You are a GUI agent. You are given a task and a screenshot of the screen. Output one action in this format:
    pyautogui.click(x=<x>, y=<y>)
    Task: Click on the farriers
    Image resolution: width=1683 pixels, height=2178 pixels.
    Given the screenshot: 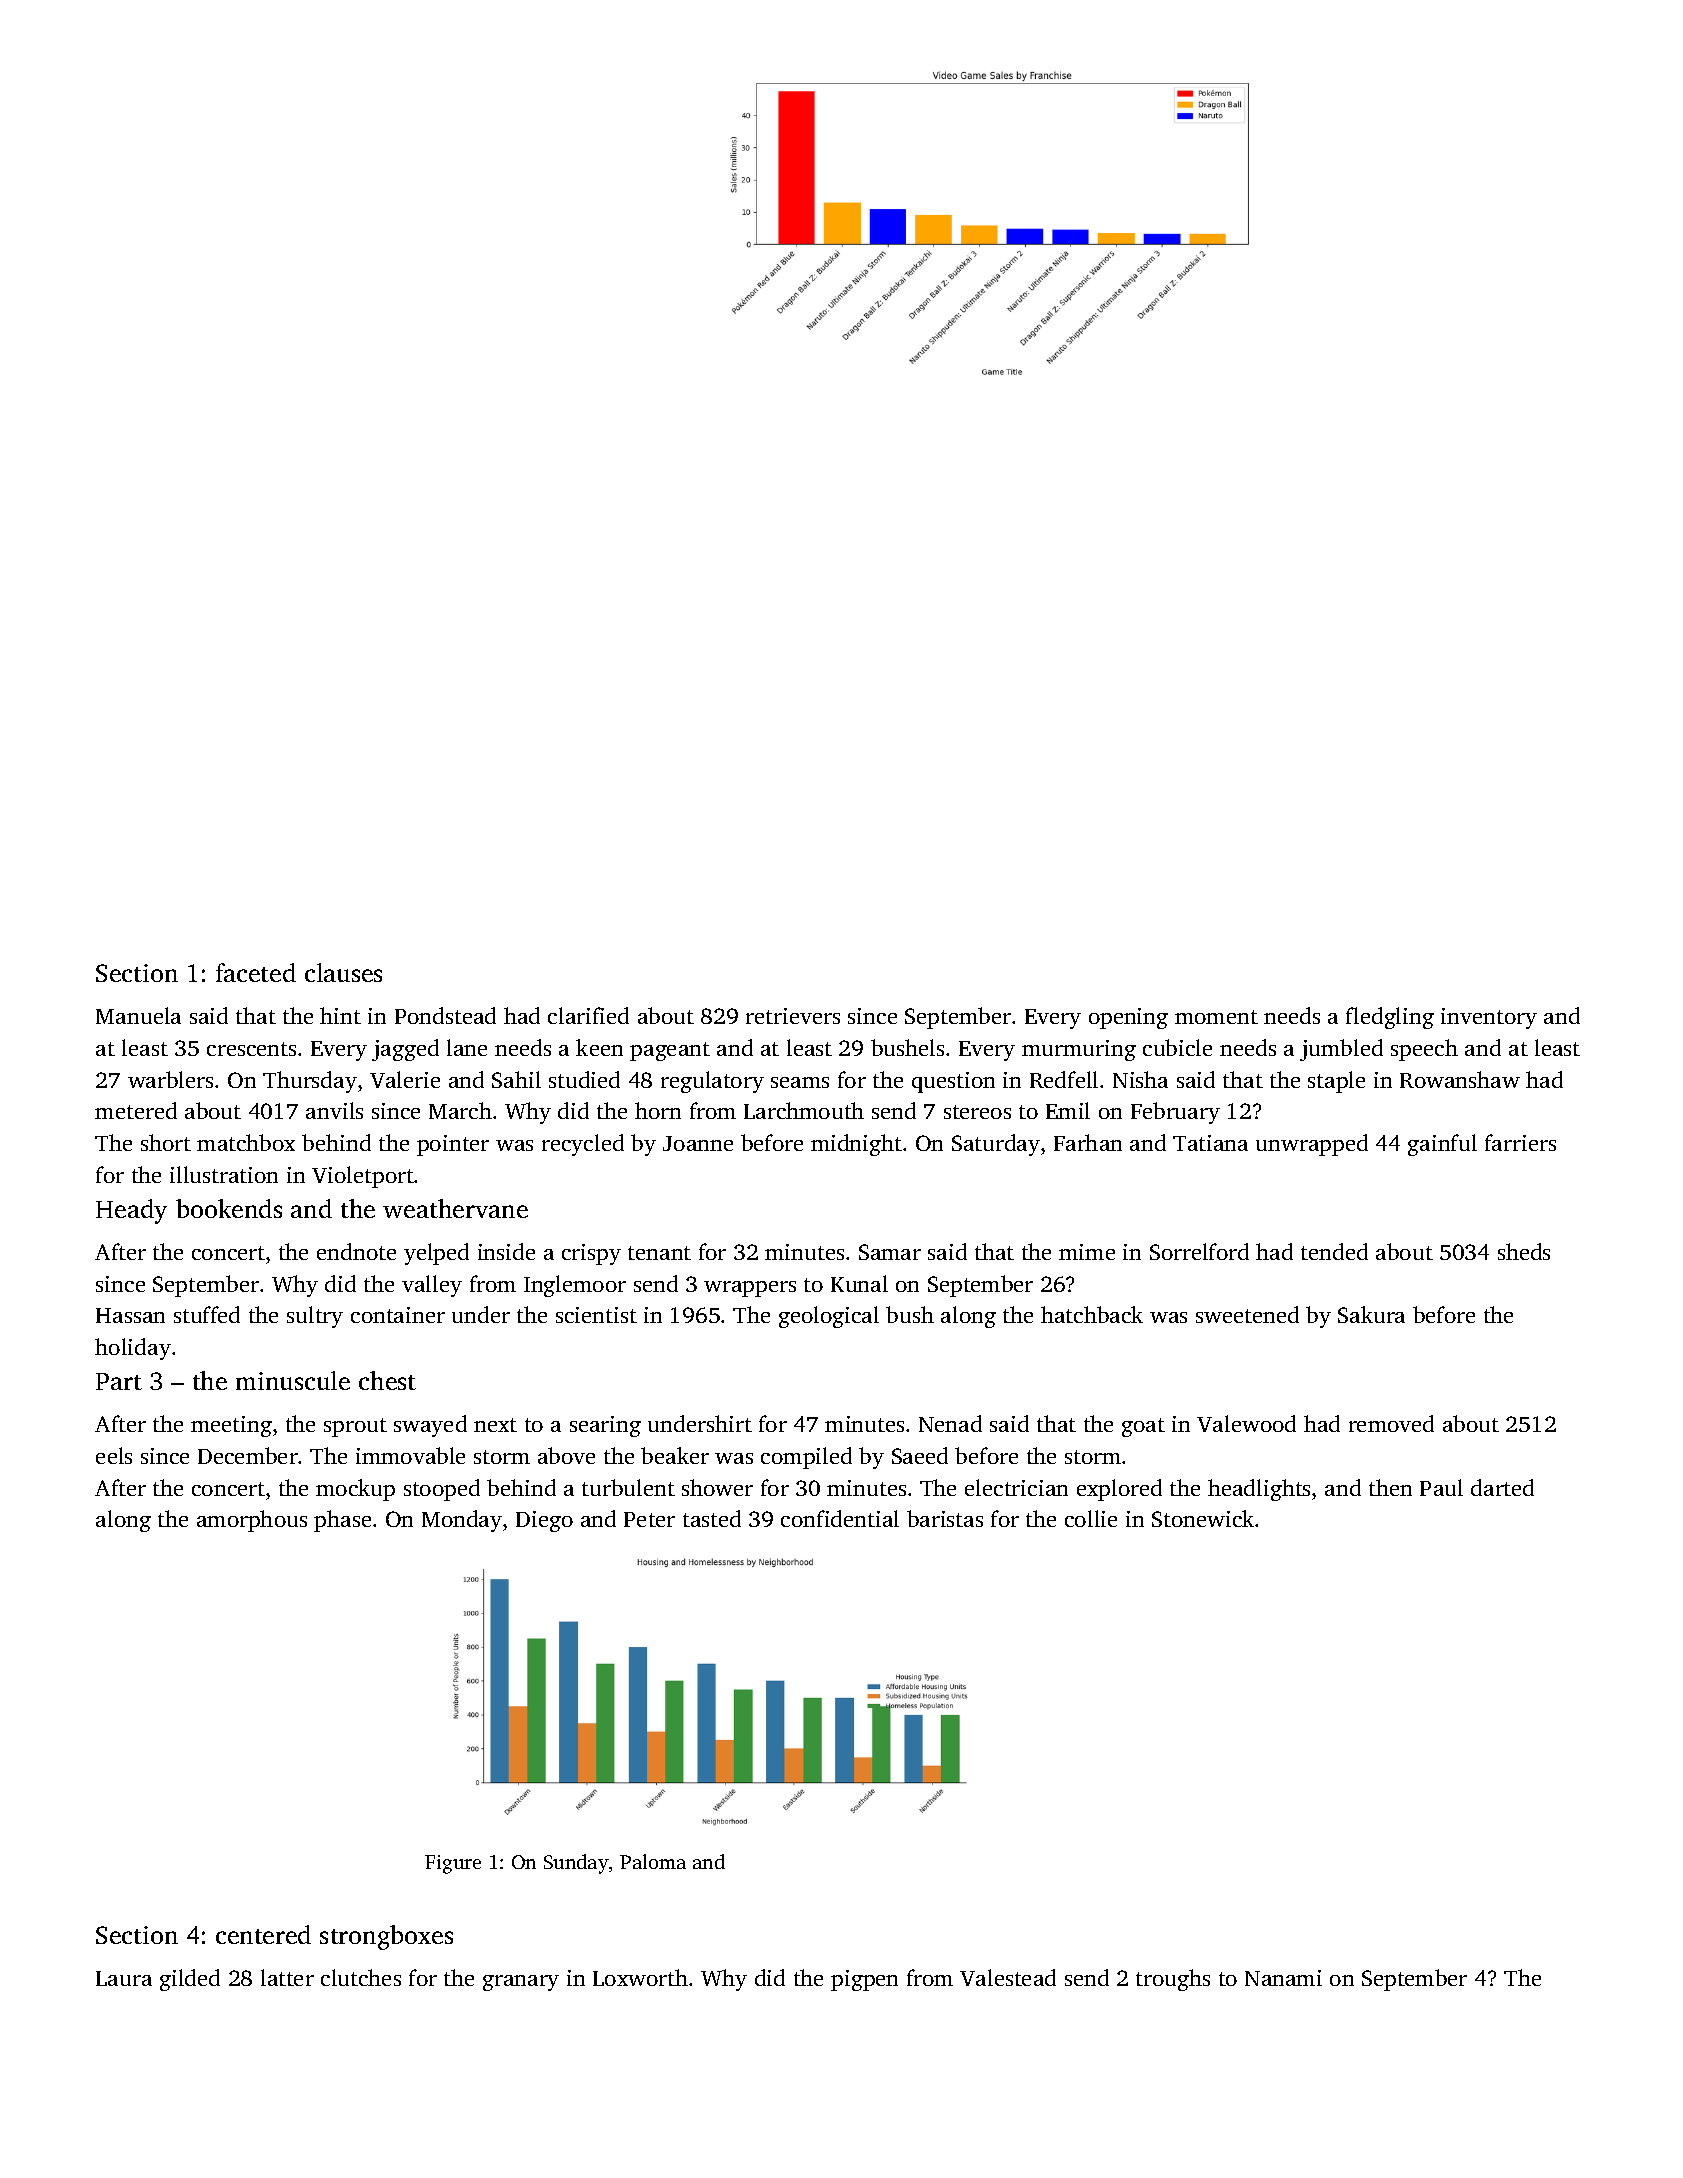 What is the action you would take?
    pyautogui.click(x=1520, y=1142)
